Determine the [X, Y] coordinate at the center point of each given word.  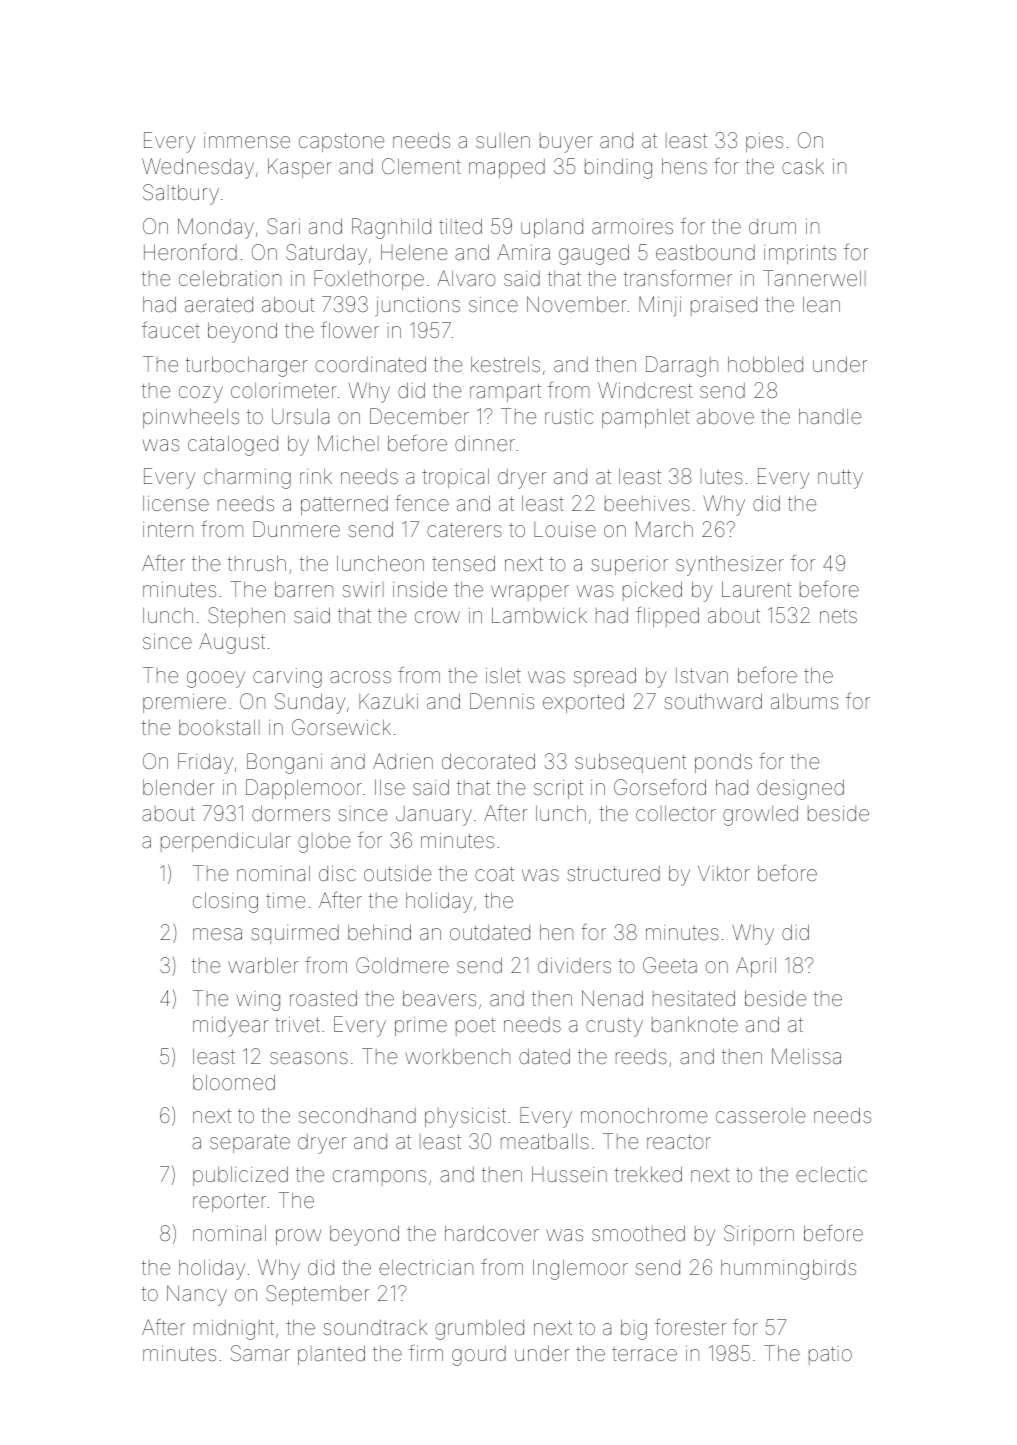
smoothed [638, 1233]
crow [437, 617]
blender [178, 787]
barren [304, 589]
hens [684, 166]
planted [331, 1355]
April [756, 967]
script [558, 789]
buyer [566, 143]
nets [838, 616]
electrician [426, 1267]
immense [247, 140]
